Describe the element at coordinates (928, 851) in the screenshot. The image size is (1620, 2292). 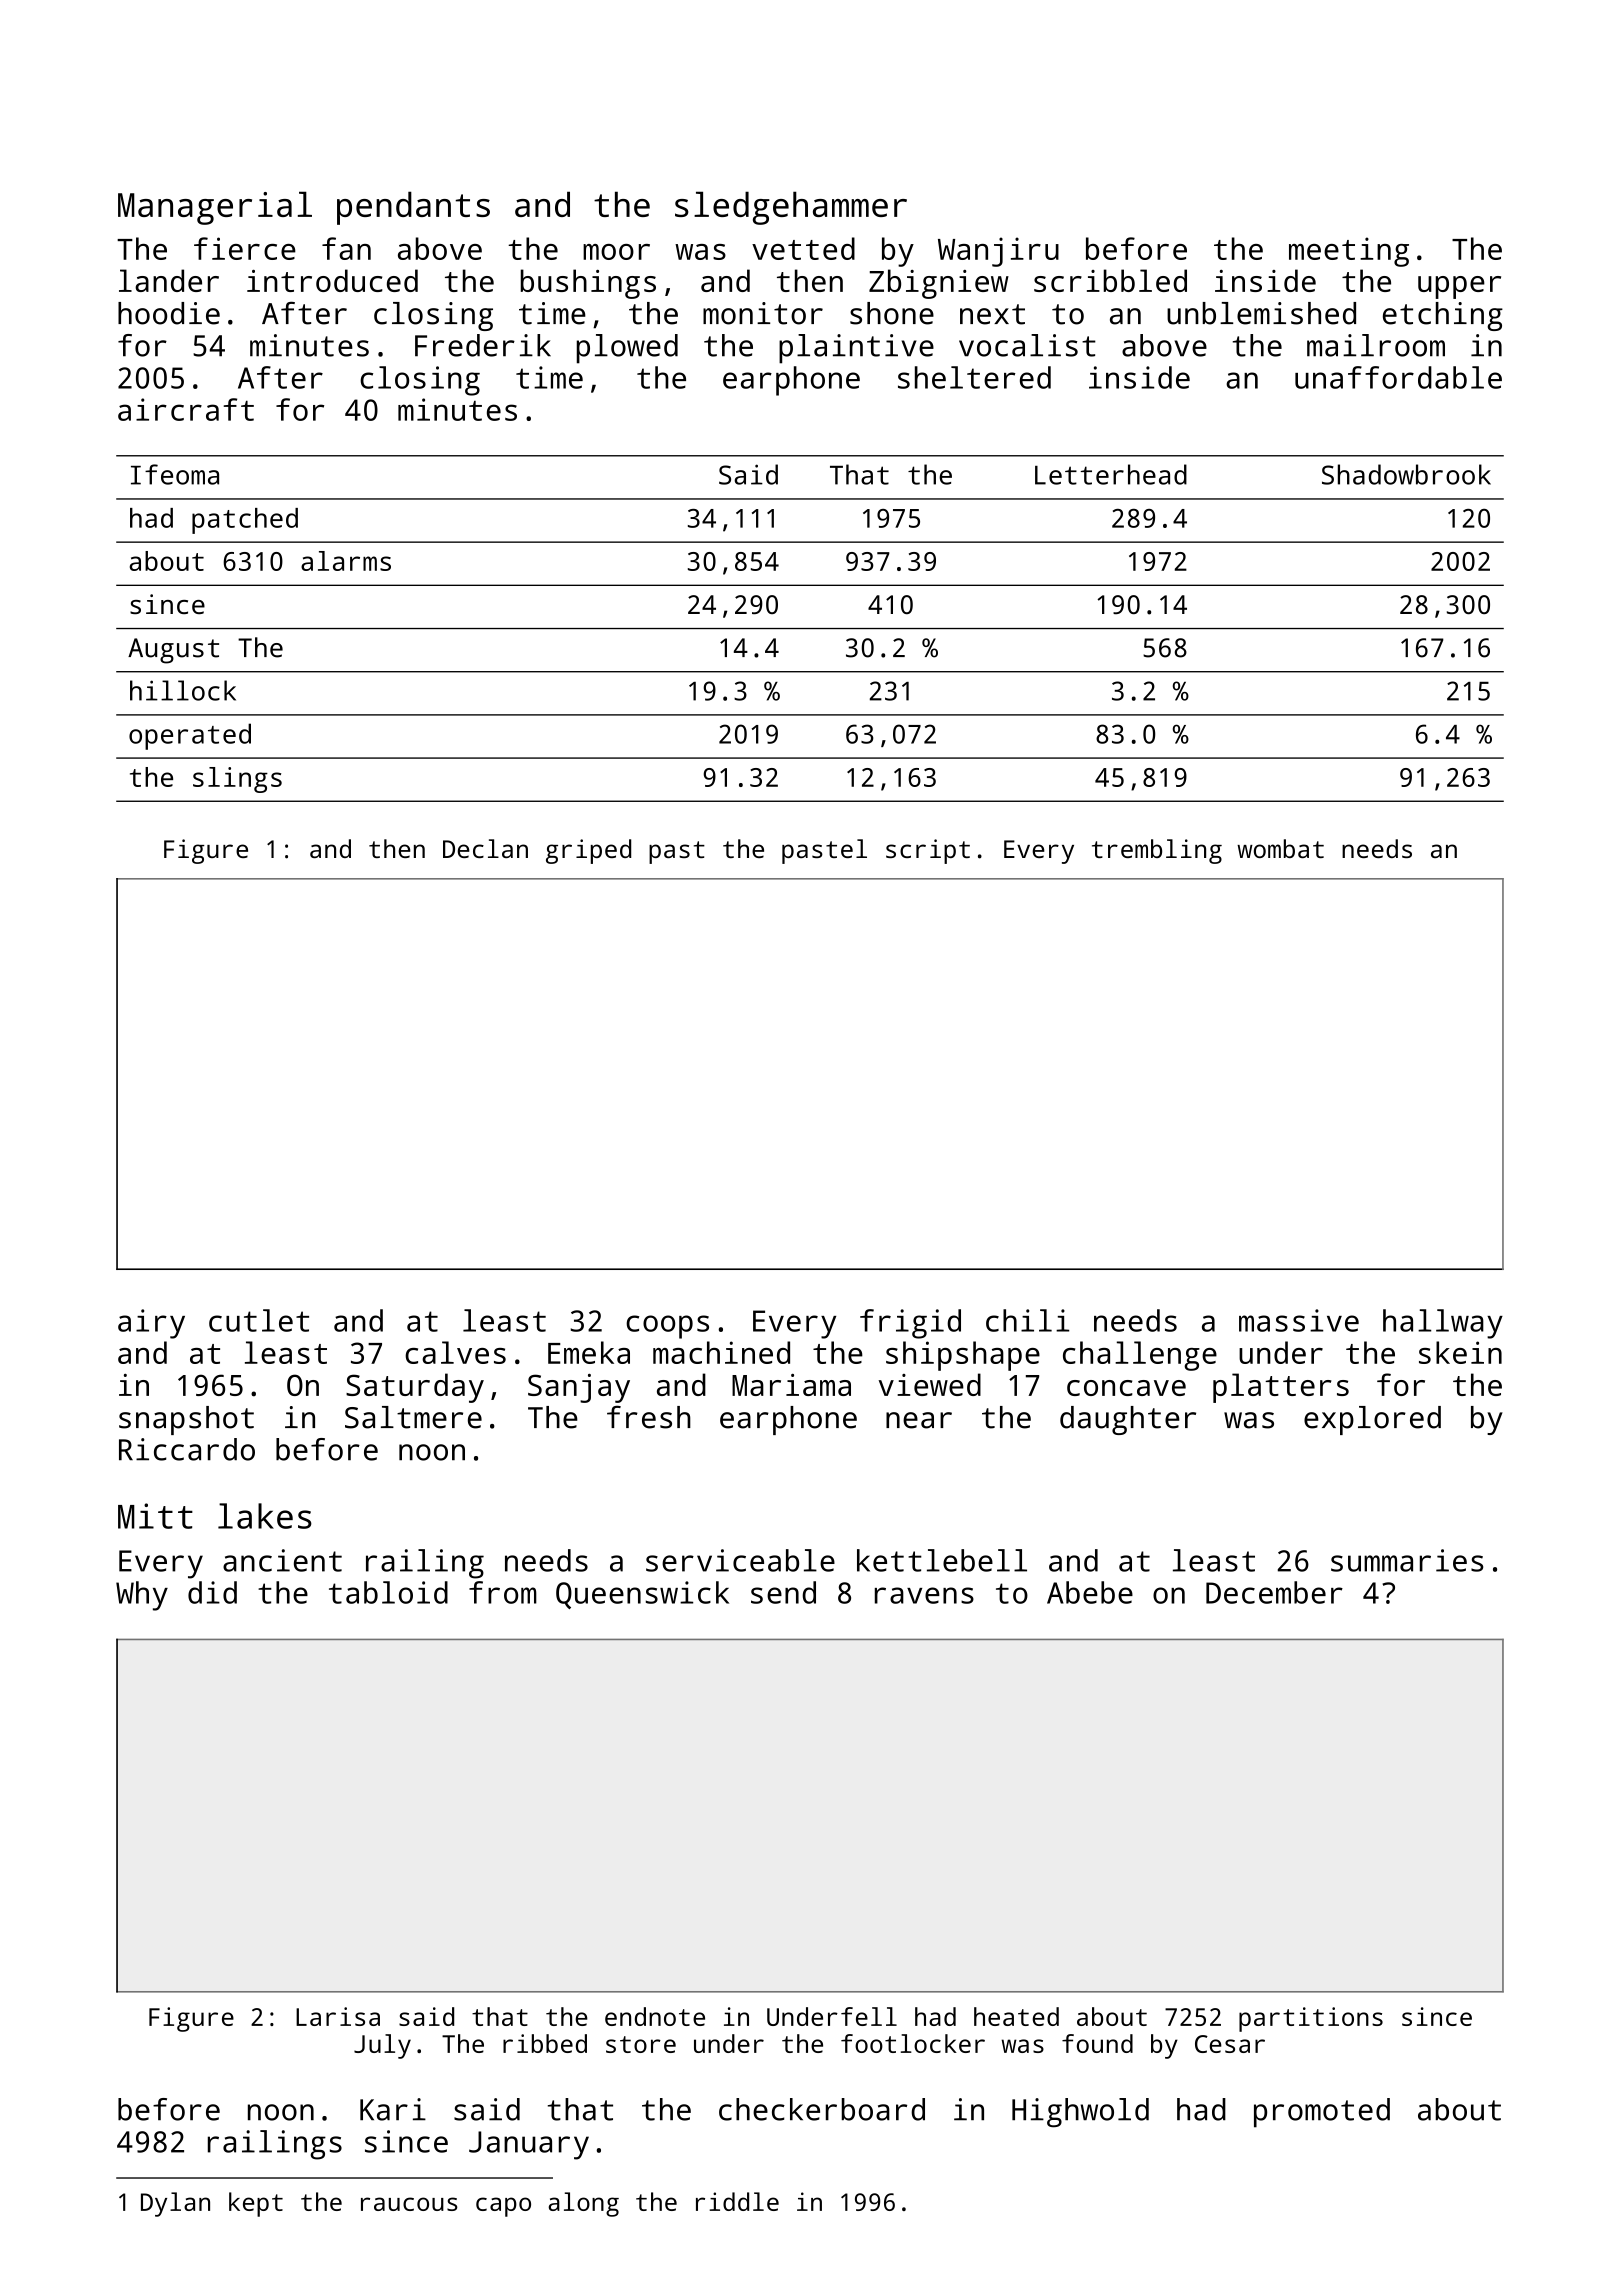
I see `script` at that location.
